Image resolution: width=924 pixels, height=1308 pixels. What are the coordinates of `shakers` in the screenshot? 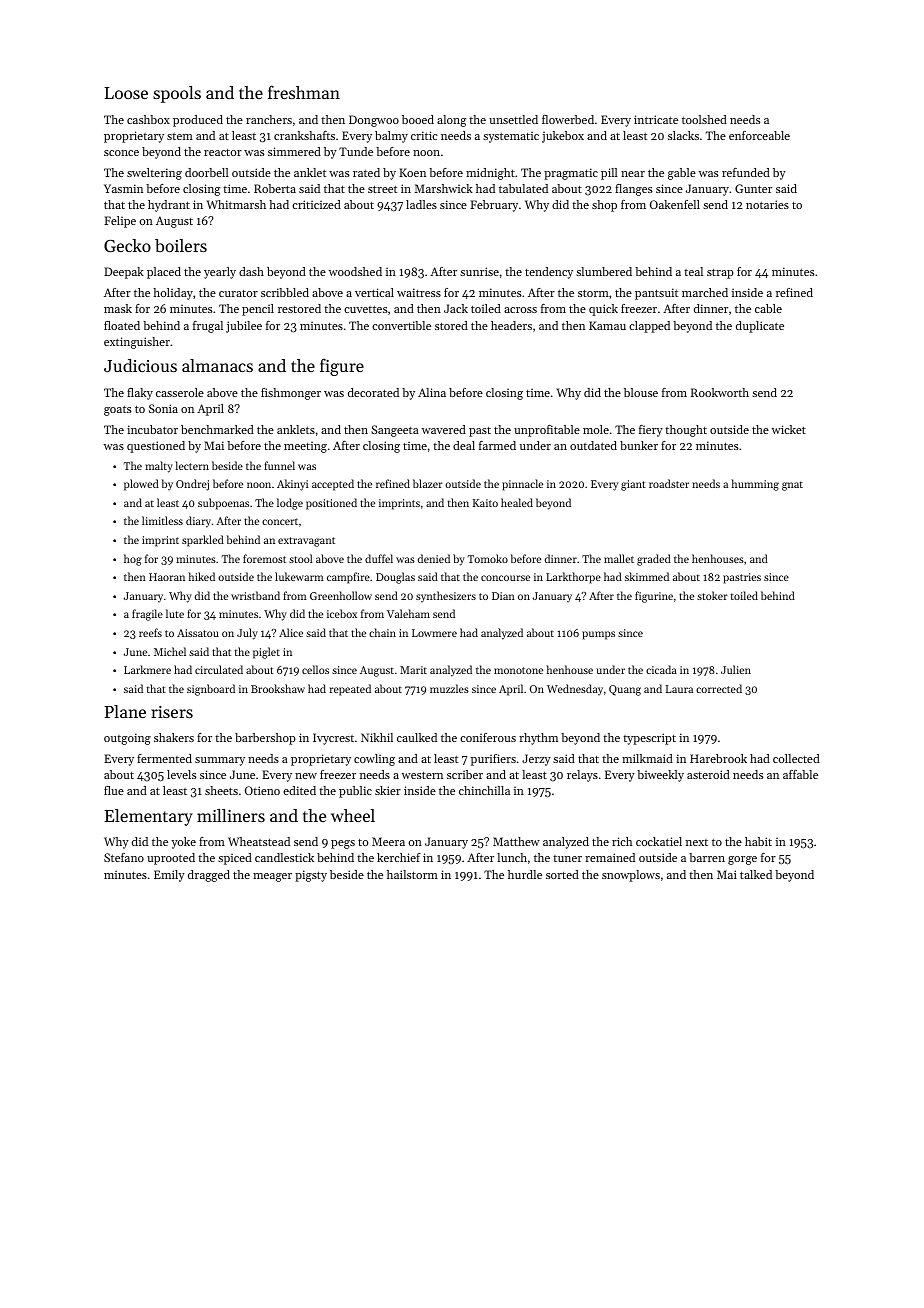 It's located at (174, 737).
